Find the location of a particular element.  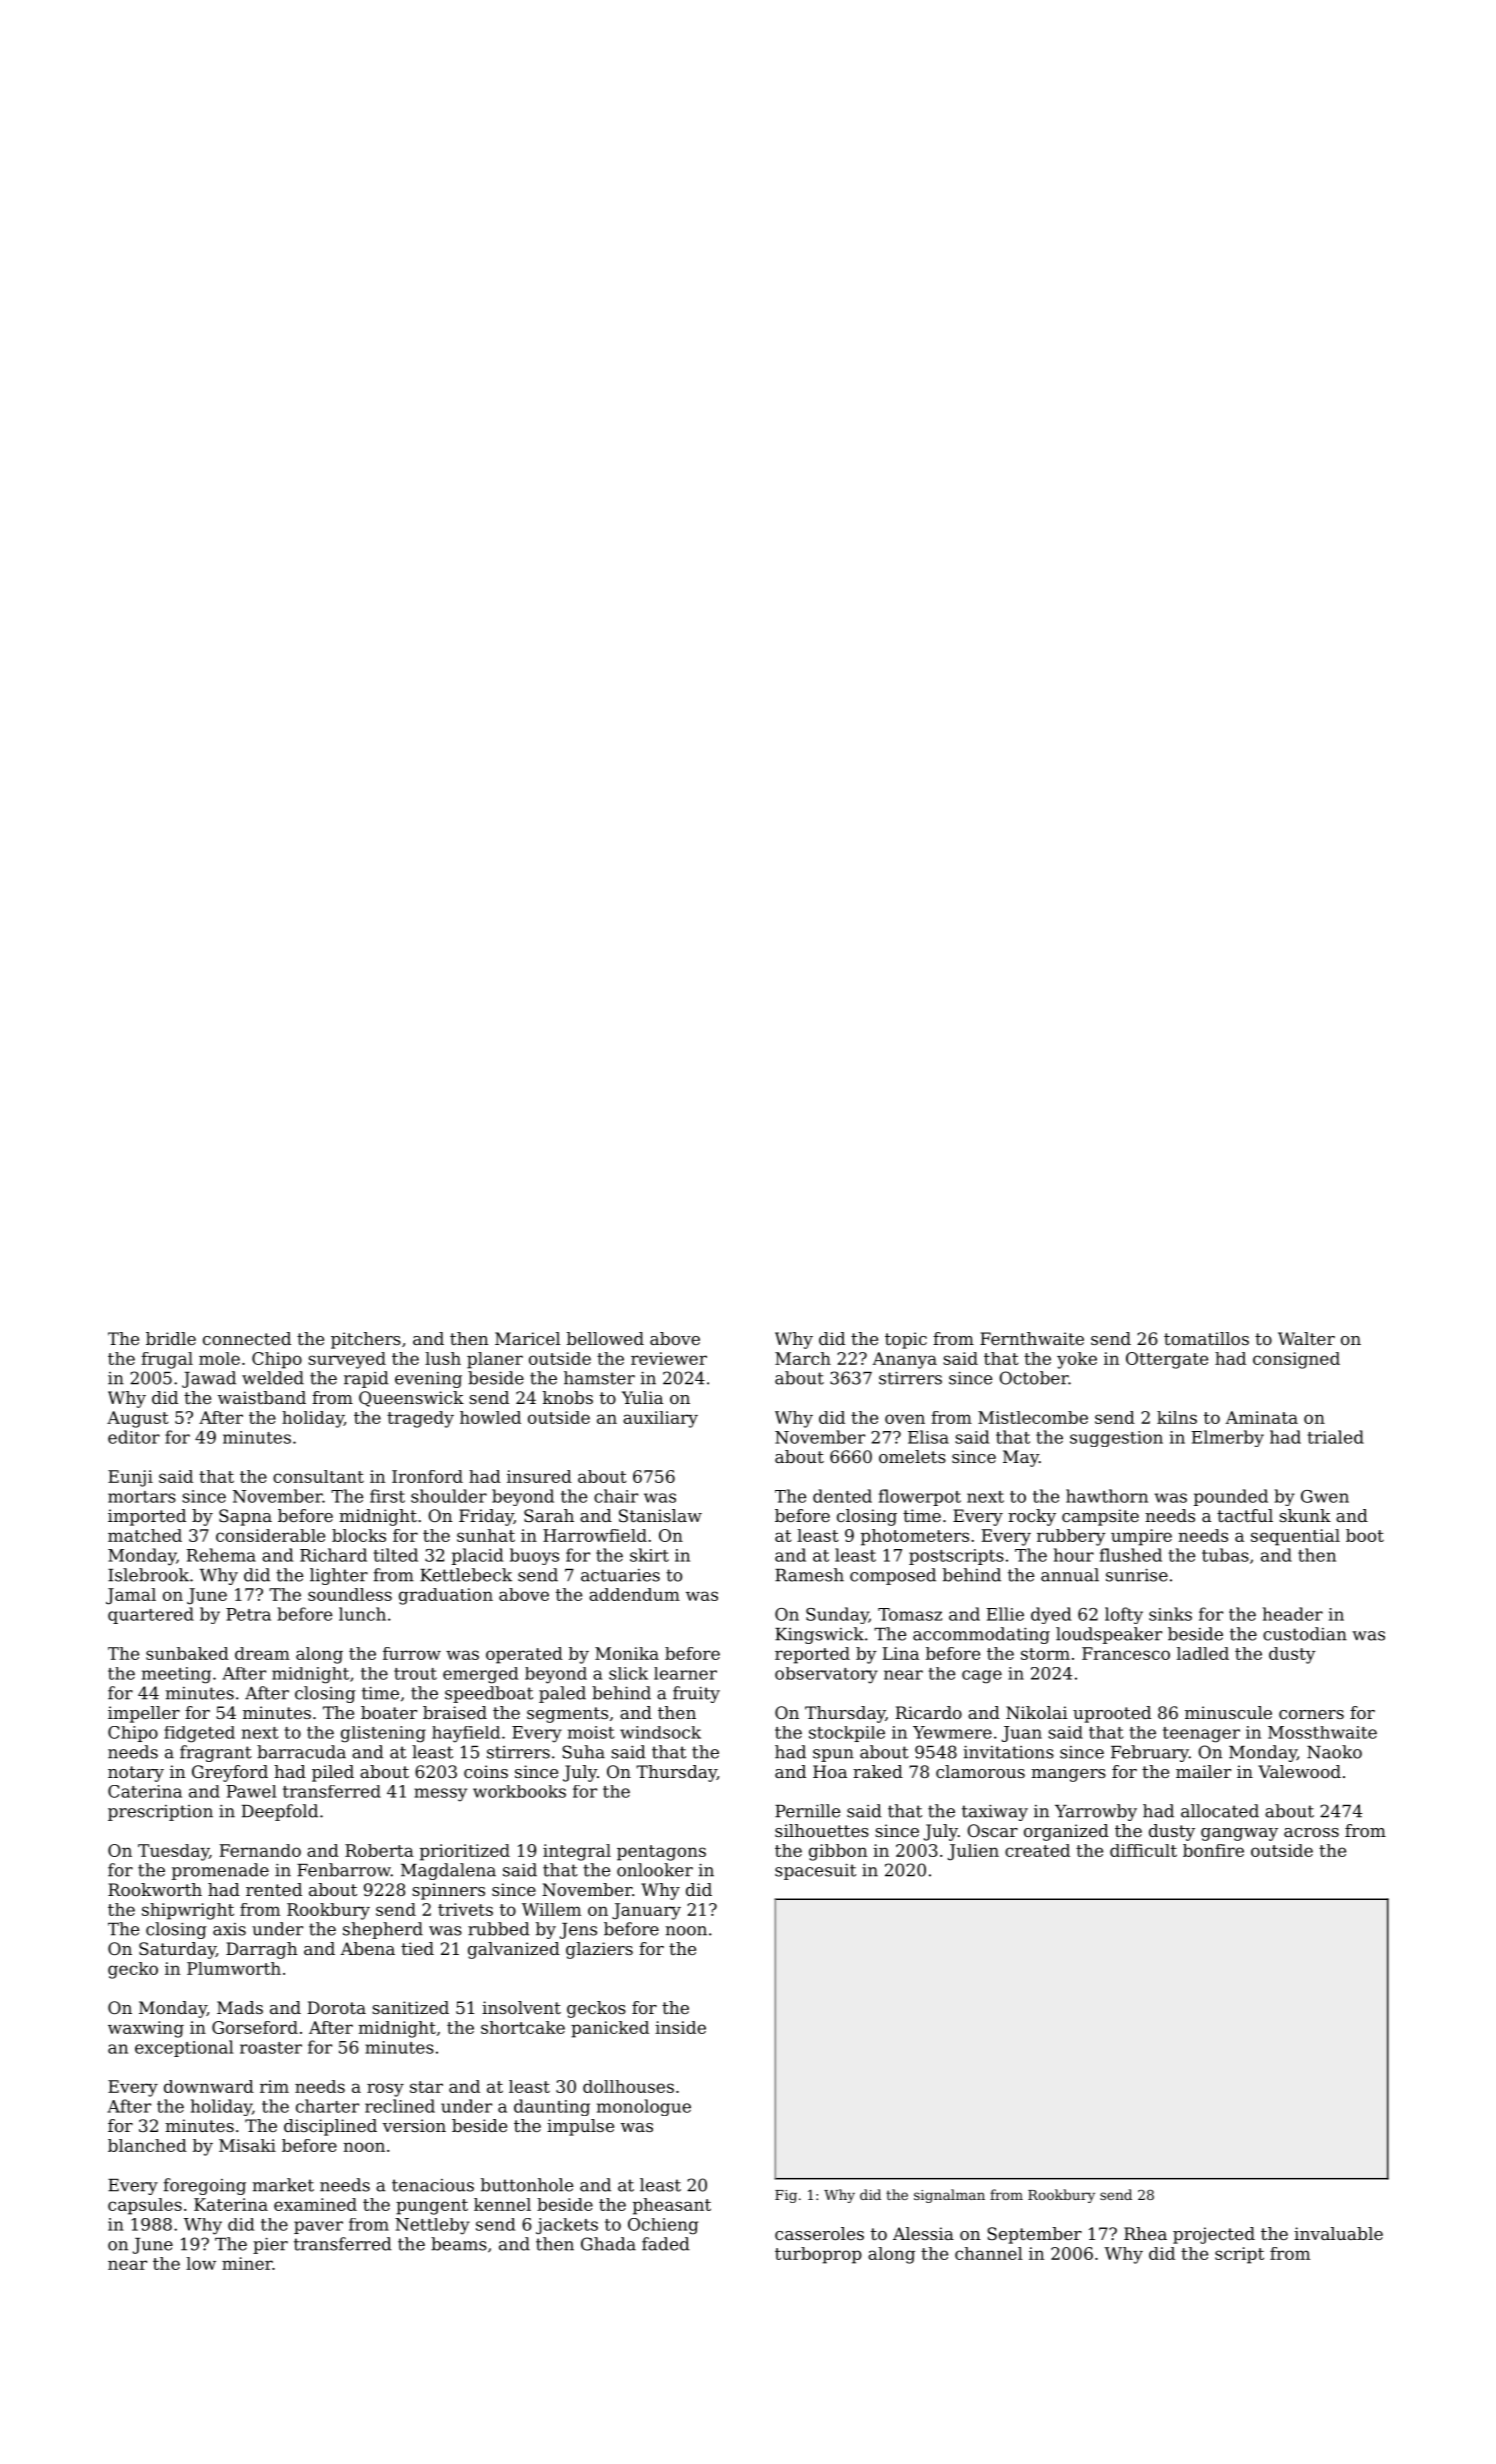

skirt is located at coordinates (649, 1555).
